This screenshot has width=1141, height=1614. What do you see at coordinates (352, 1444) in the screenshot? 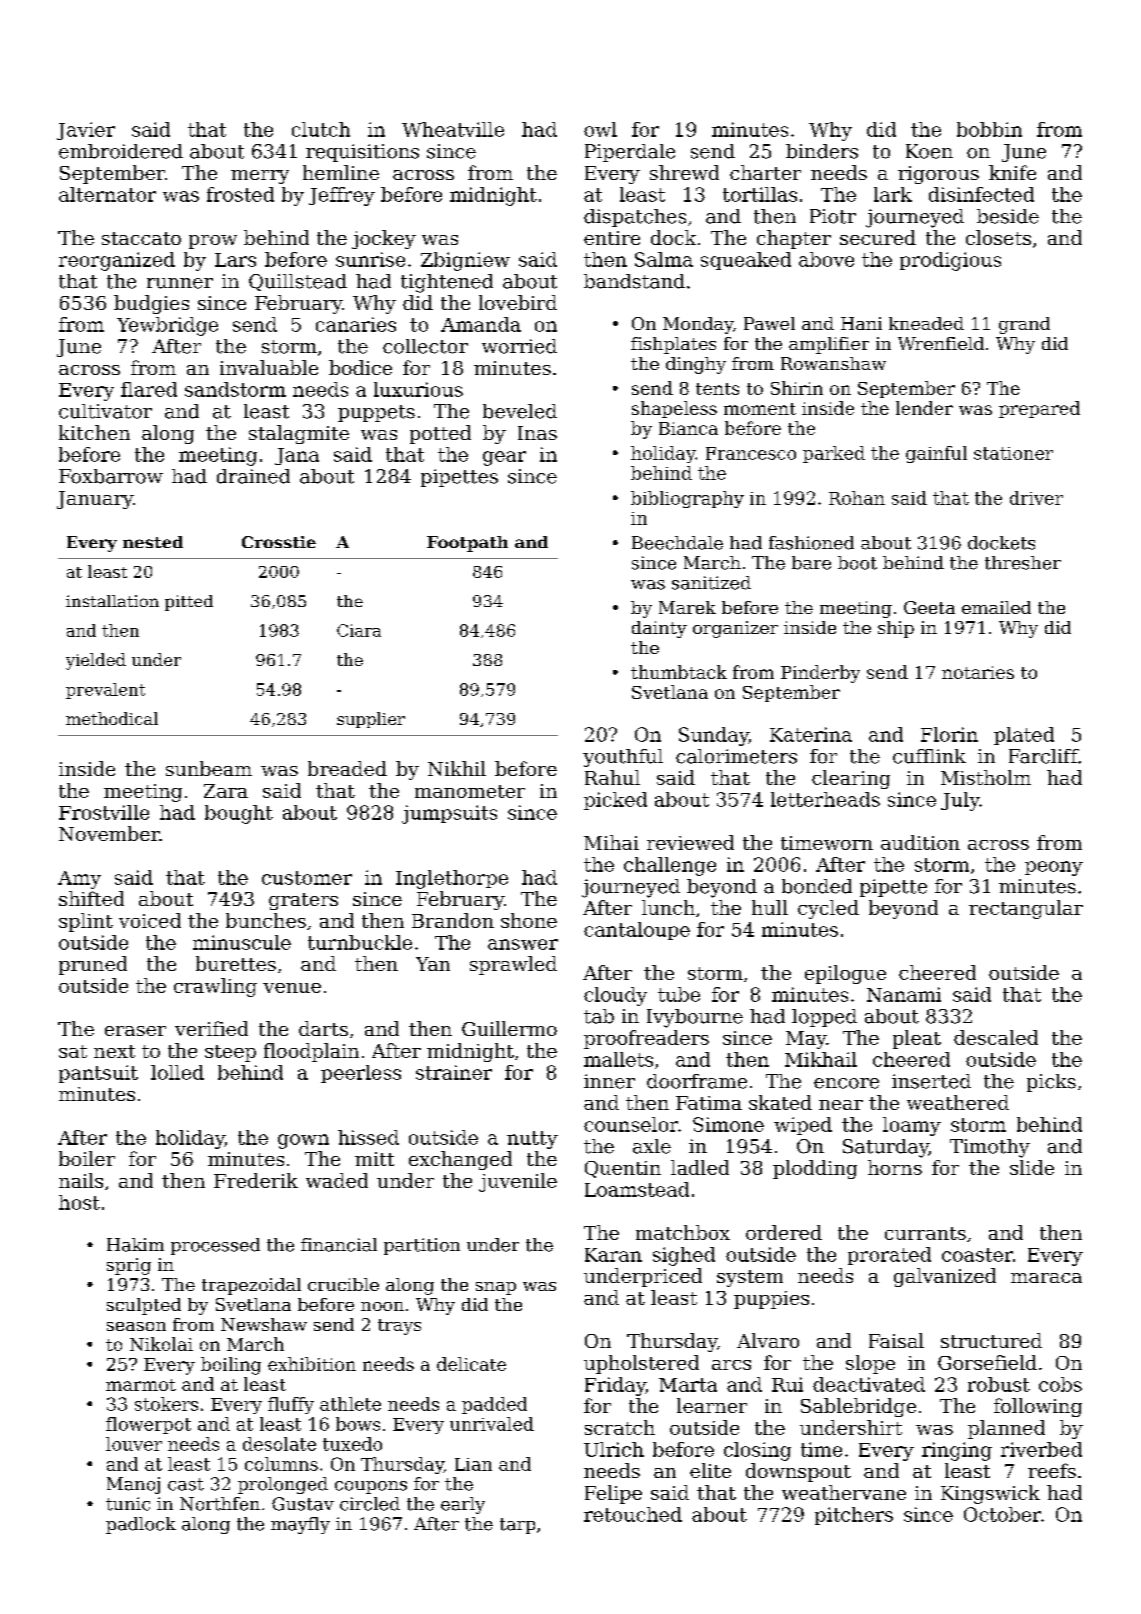
I see `tuxedo` at bounding box center [352, 1444].
